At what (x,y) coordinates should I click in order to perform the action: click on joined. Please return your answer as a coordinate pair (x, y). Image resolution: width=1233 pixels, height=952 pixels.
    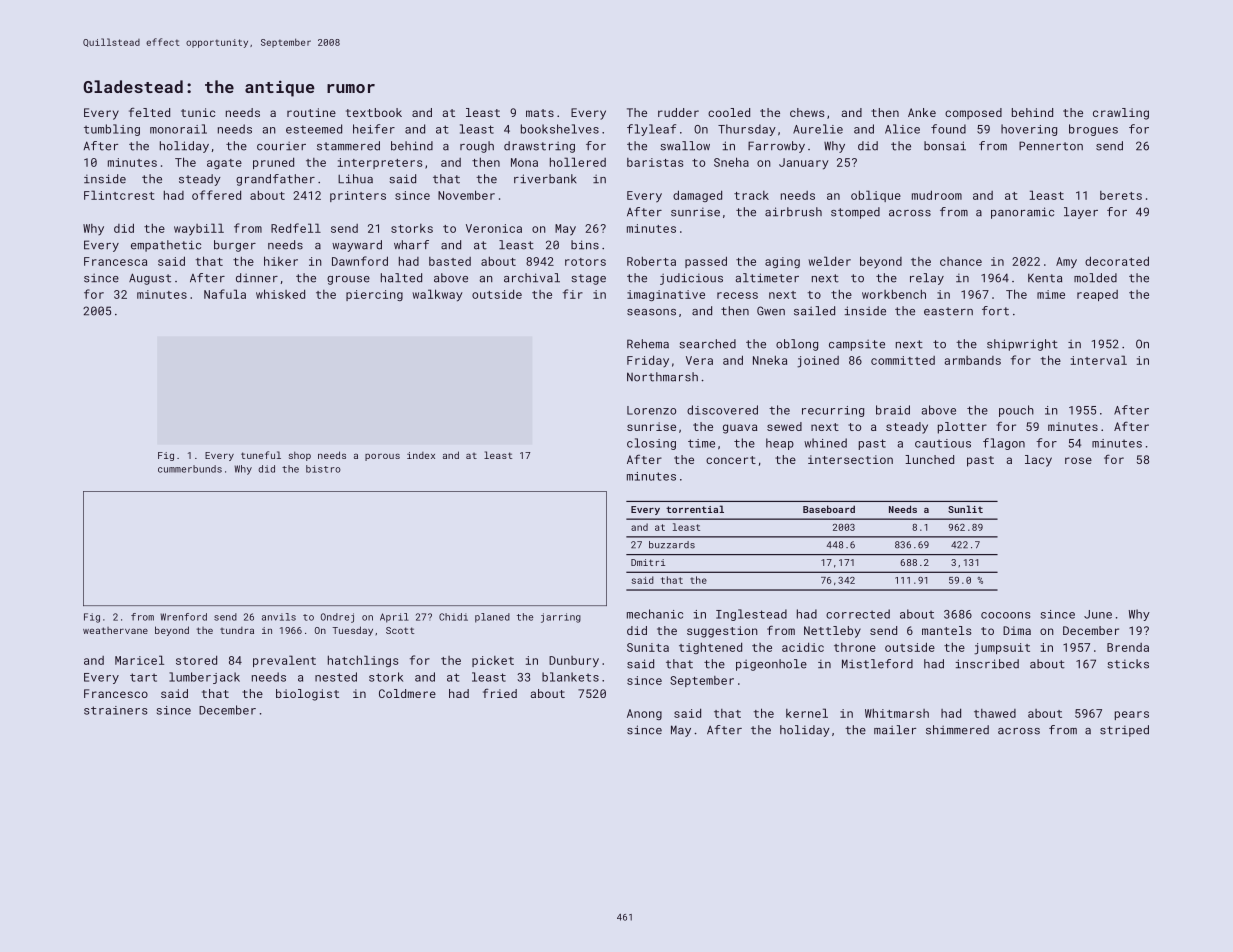
    Looking at the image, I should click on (818, 362).
